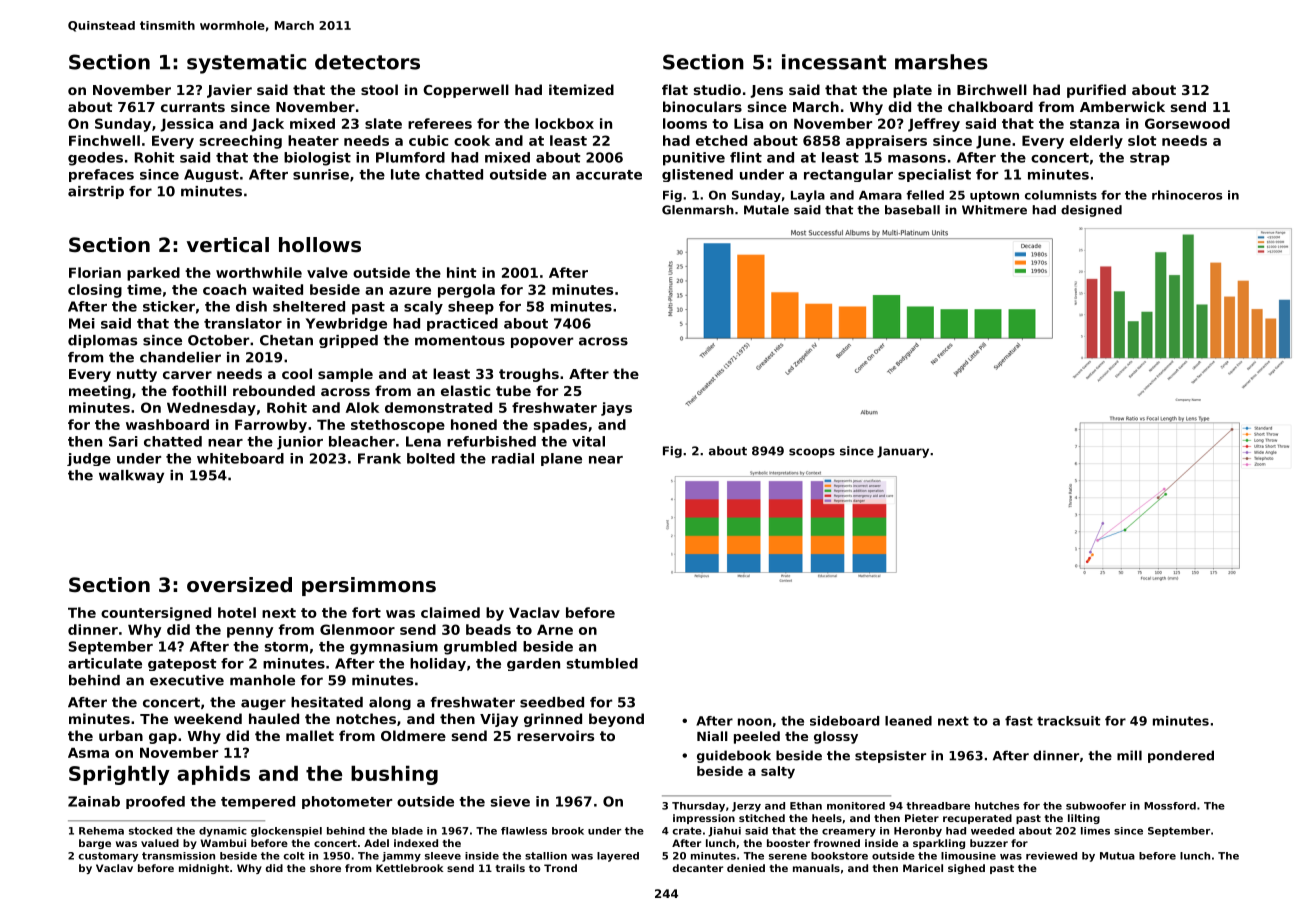 The width and height of the image is (1308, 924). I want to click on subwoofer, so click(1096, 806).
